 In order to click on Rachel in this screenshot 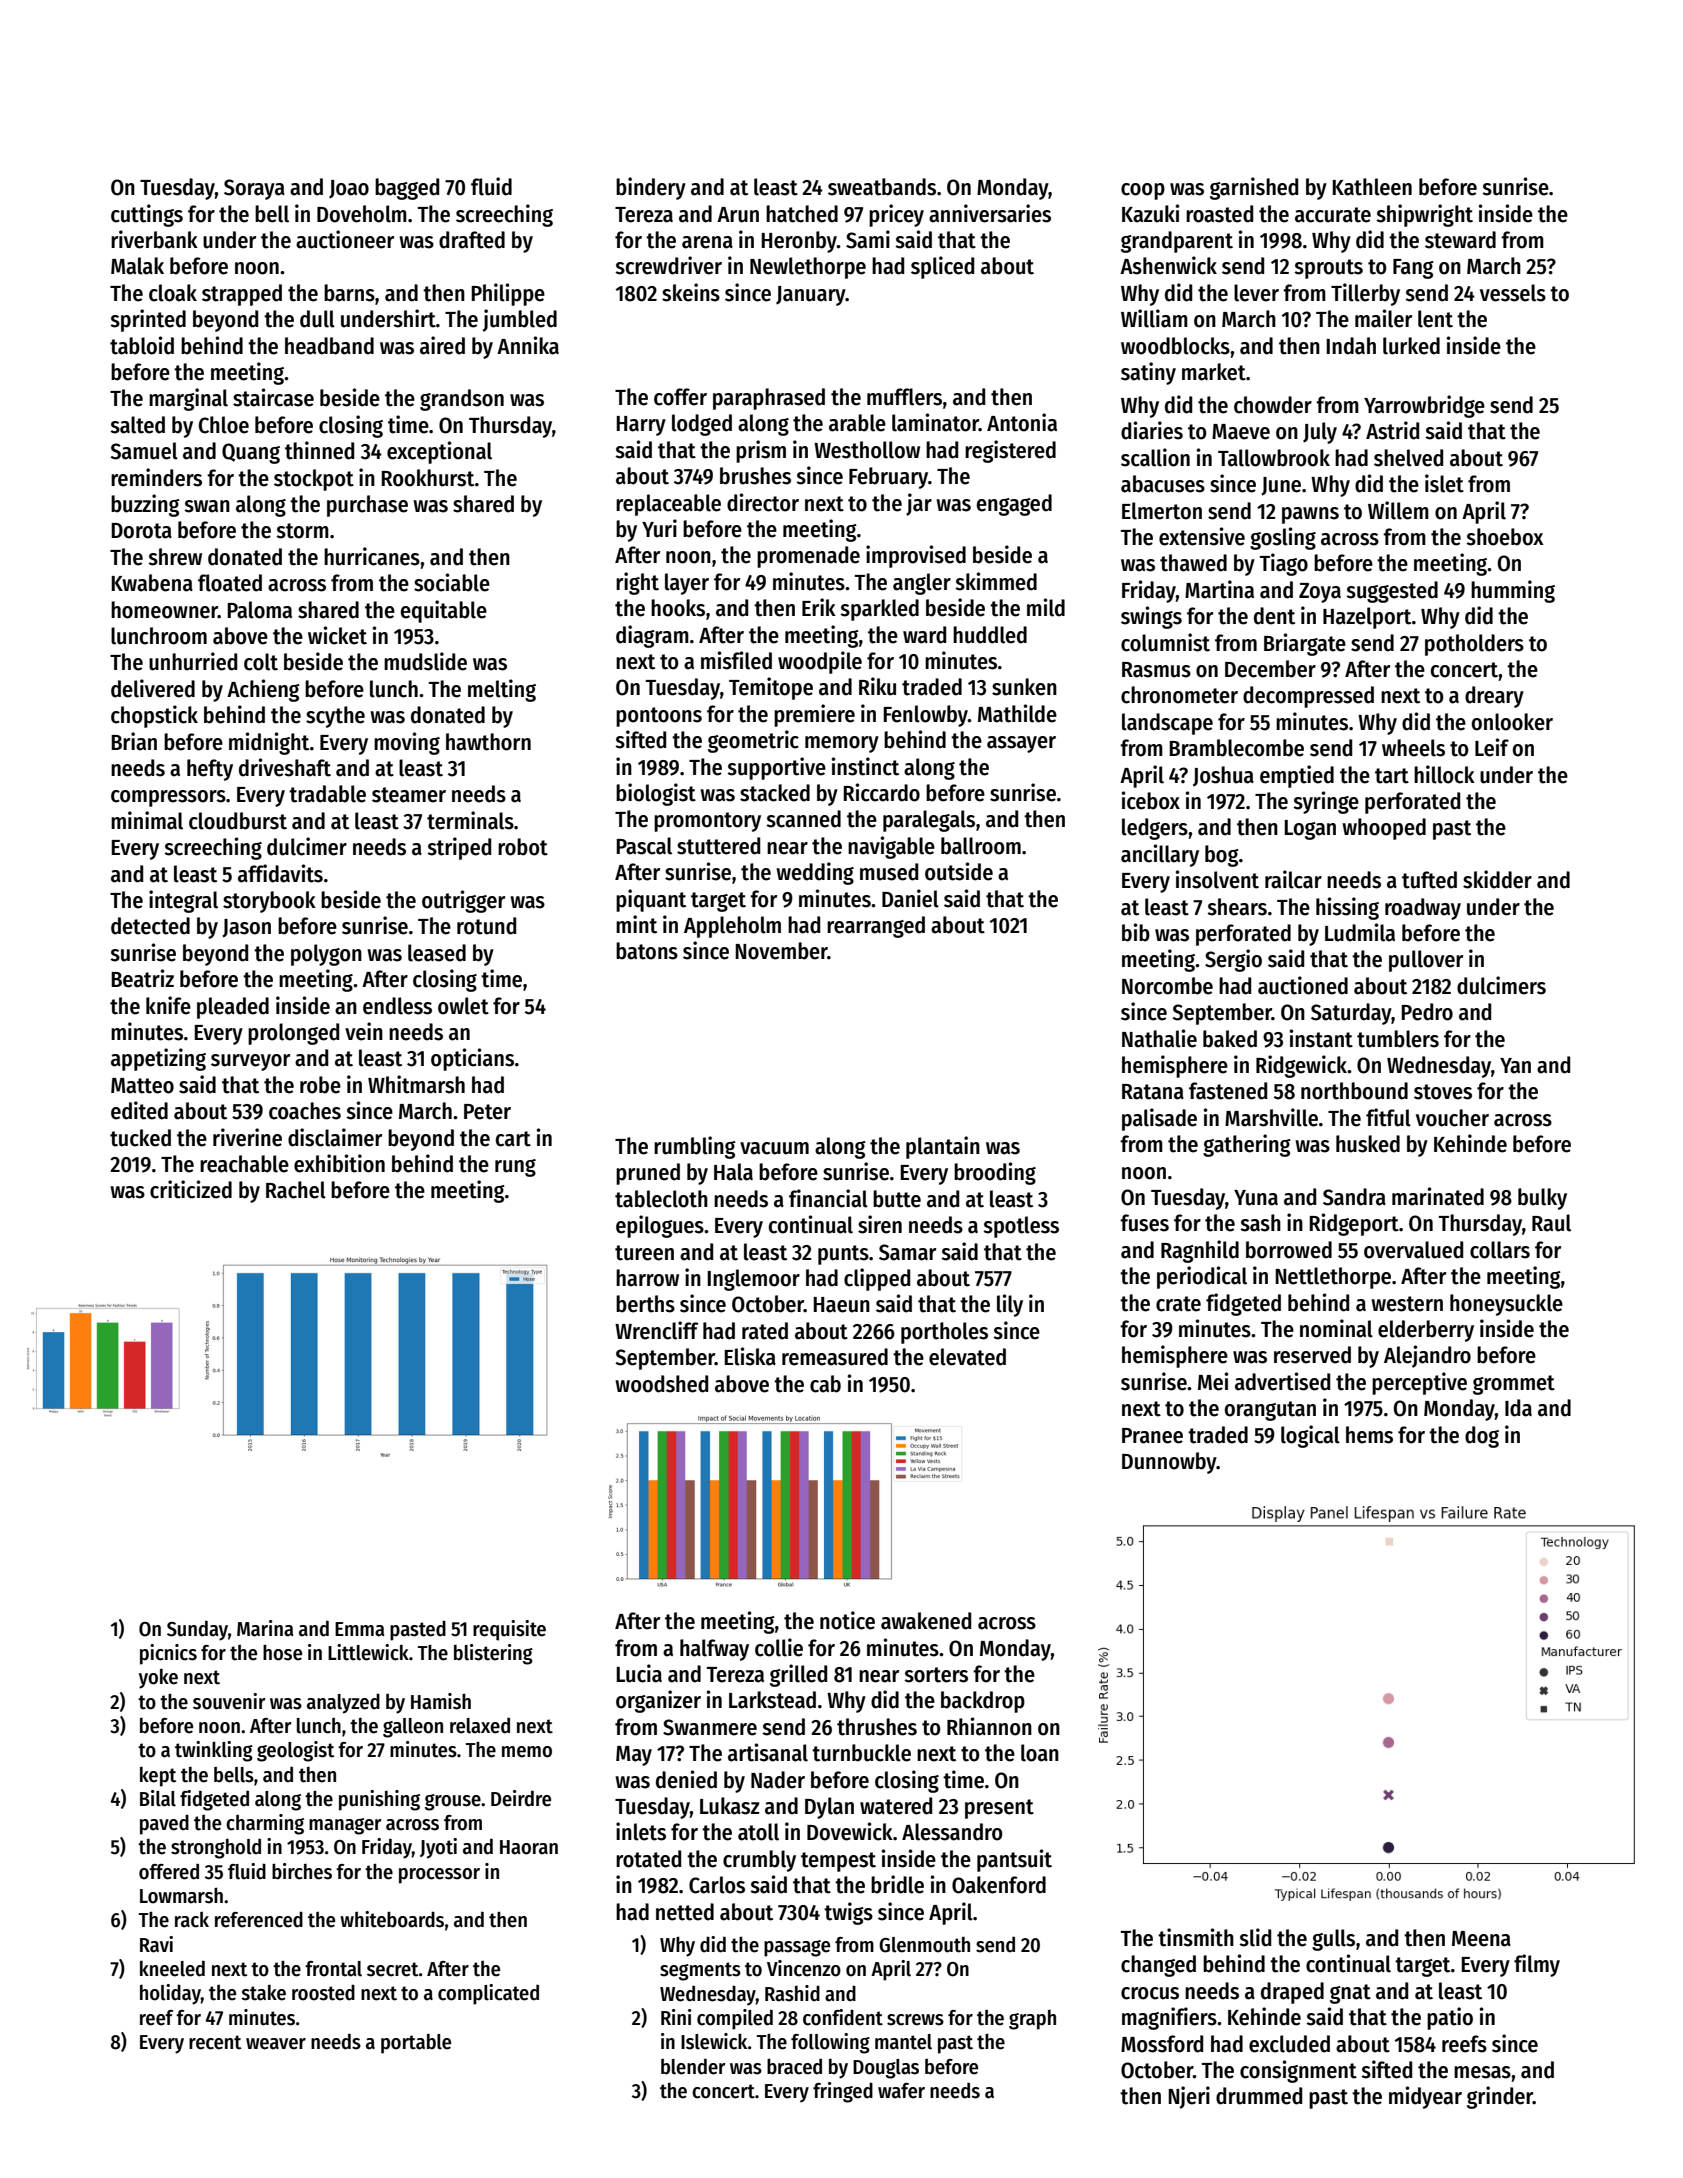, I will do `click(296, 1190)`.
